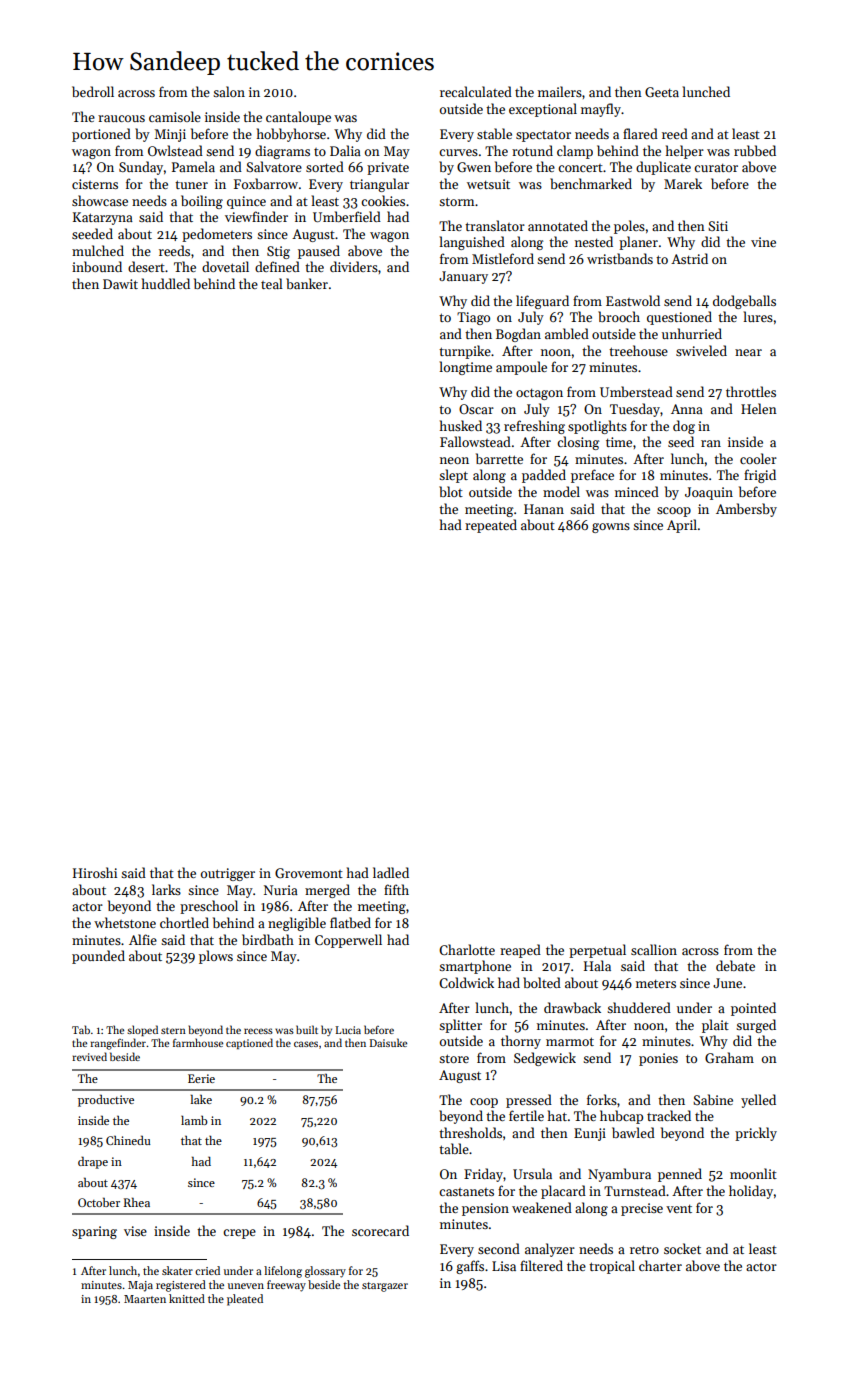  What do you see at coordinates (491, 526) in the screenshot?
I see `repeated` at bounding box center [491, 526].
